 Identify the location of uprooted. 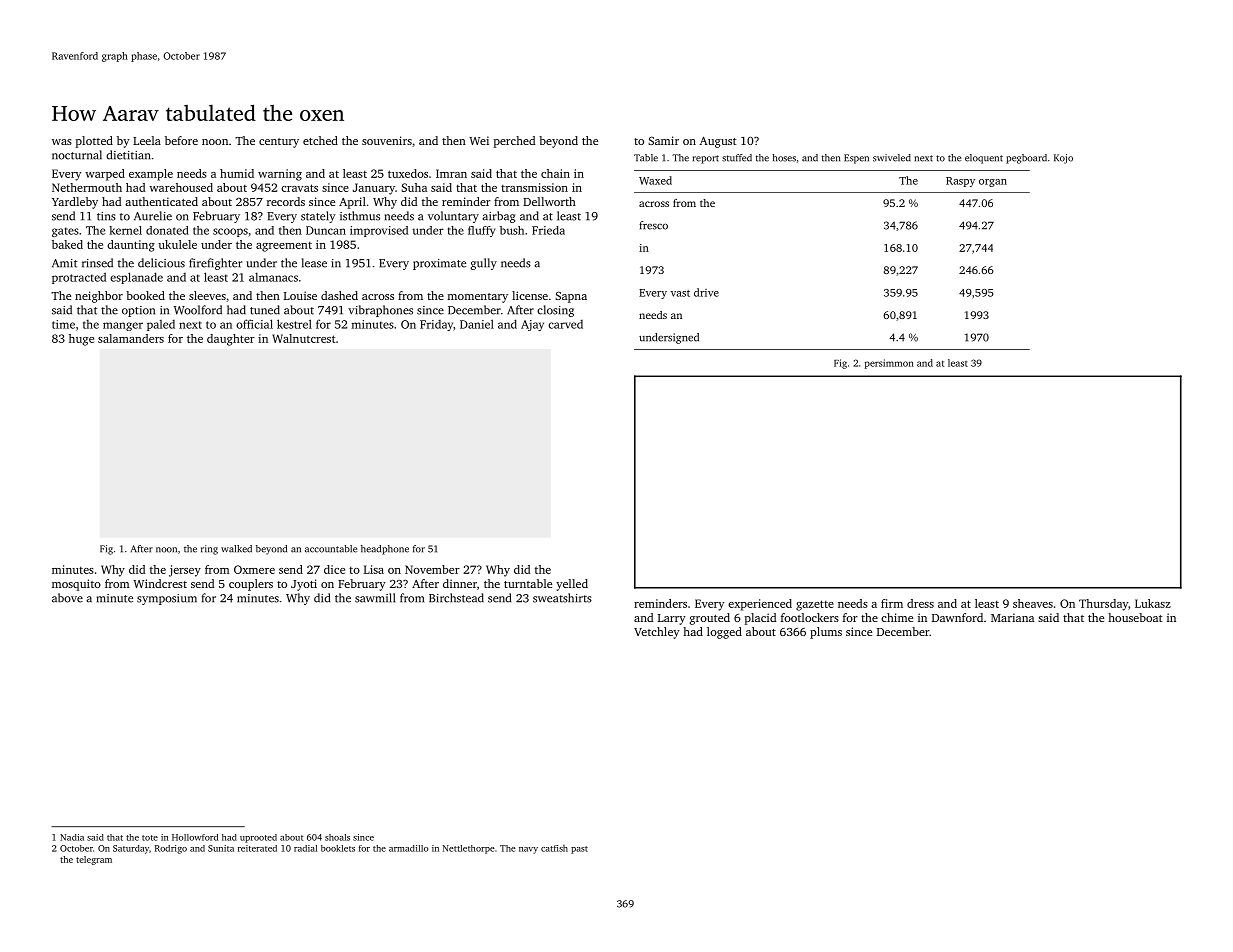
(258, 838).
